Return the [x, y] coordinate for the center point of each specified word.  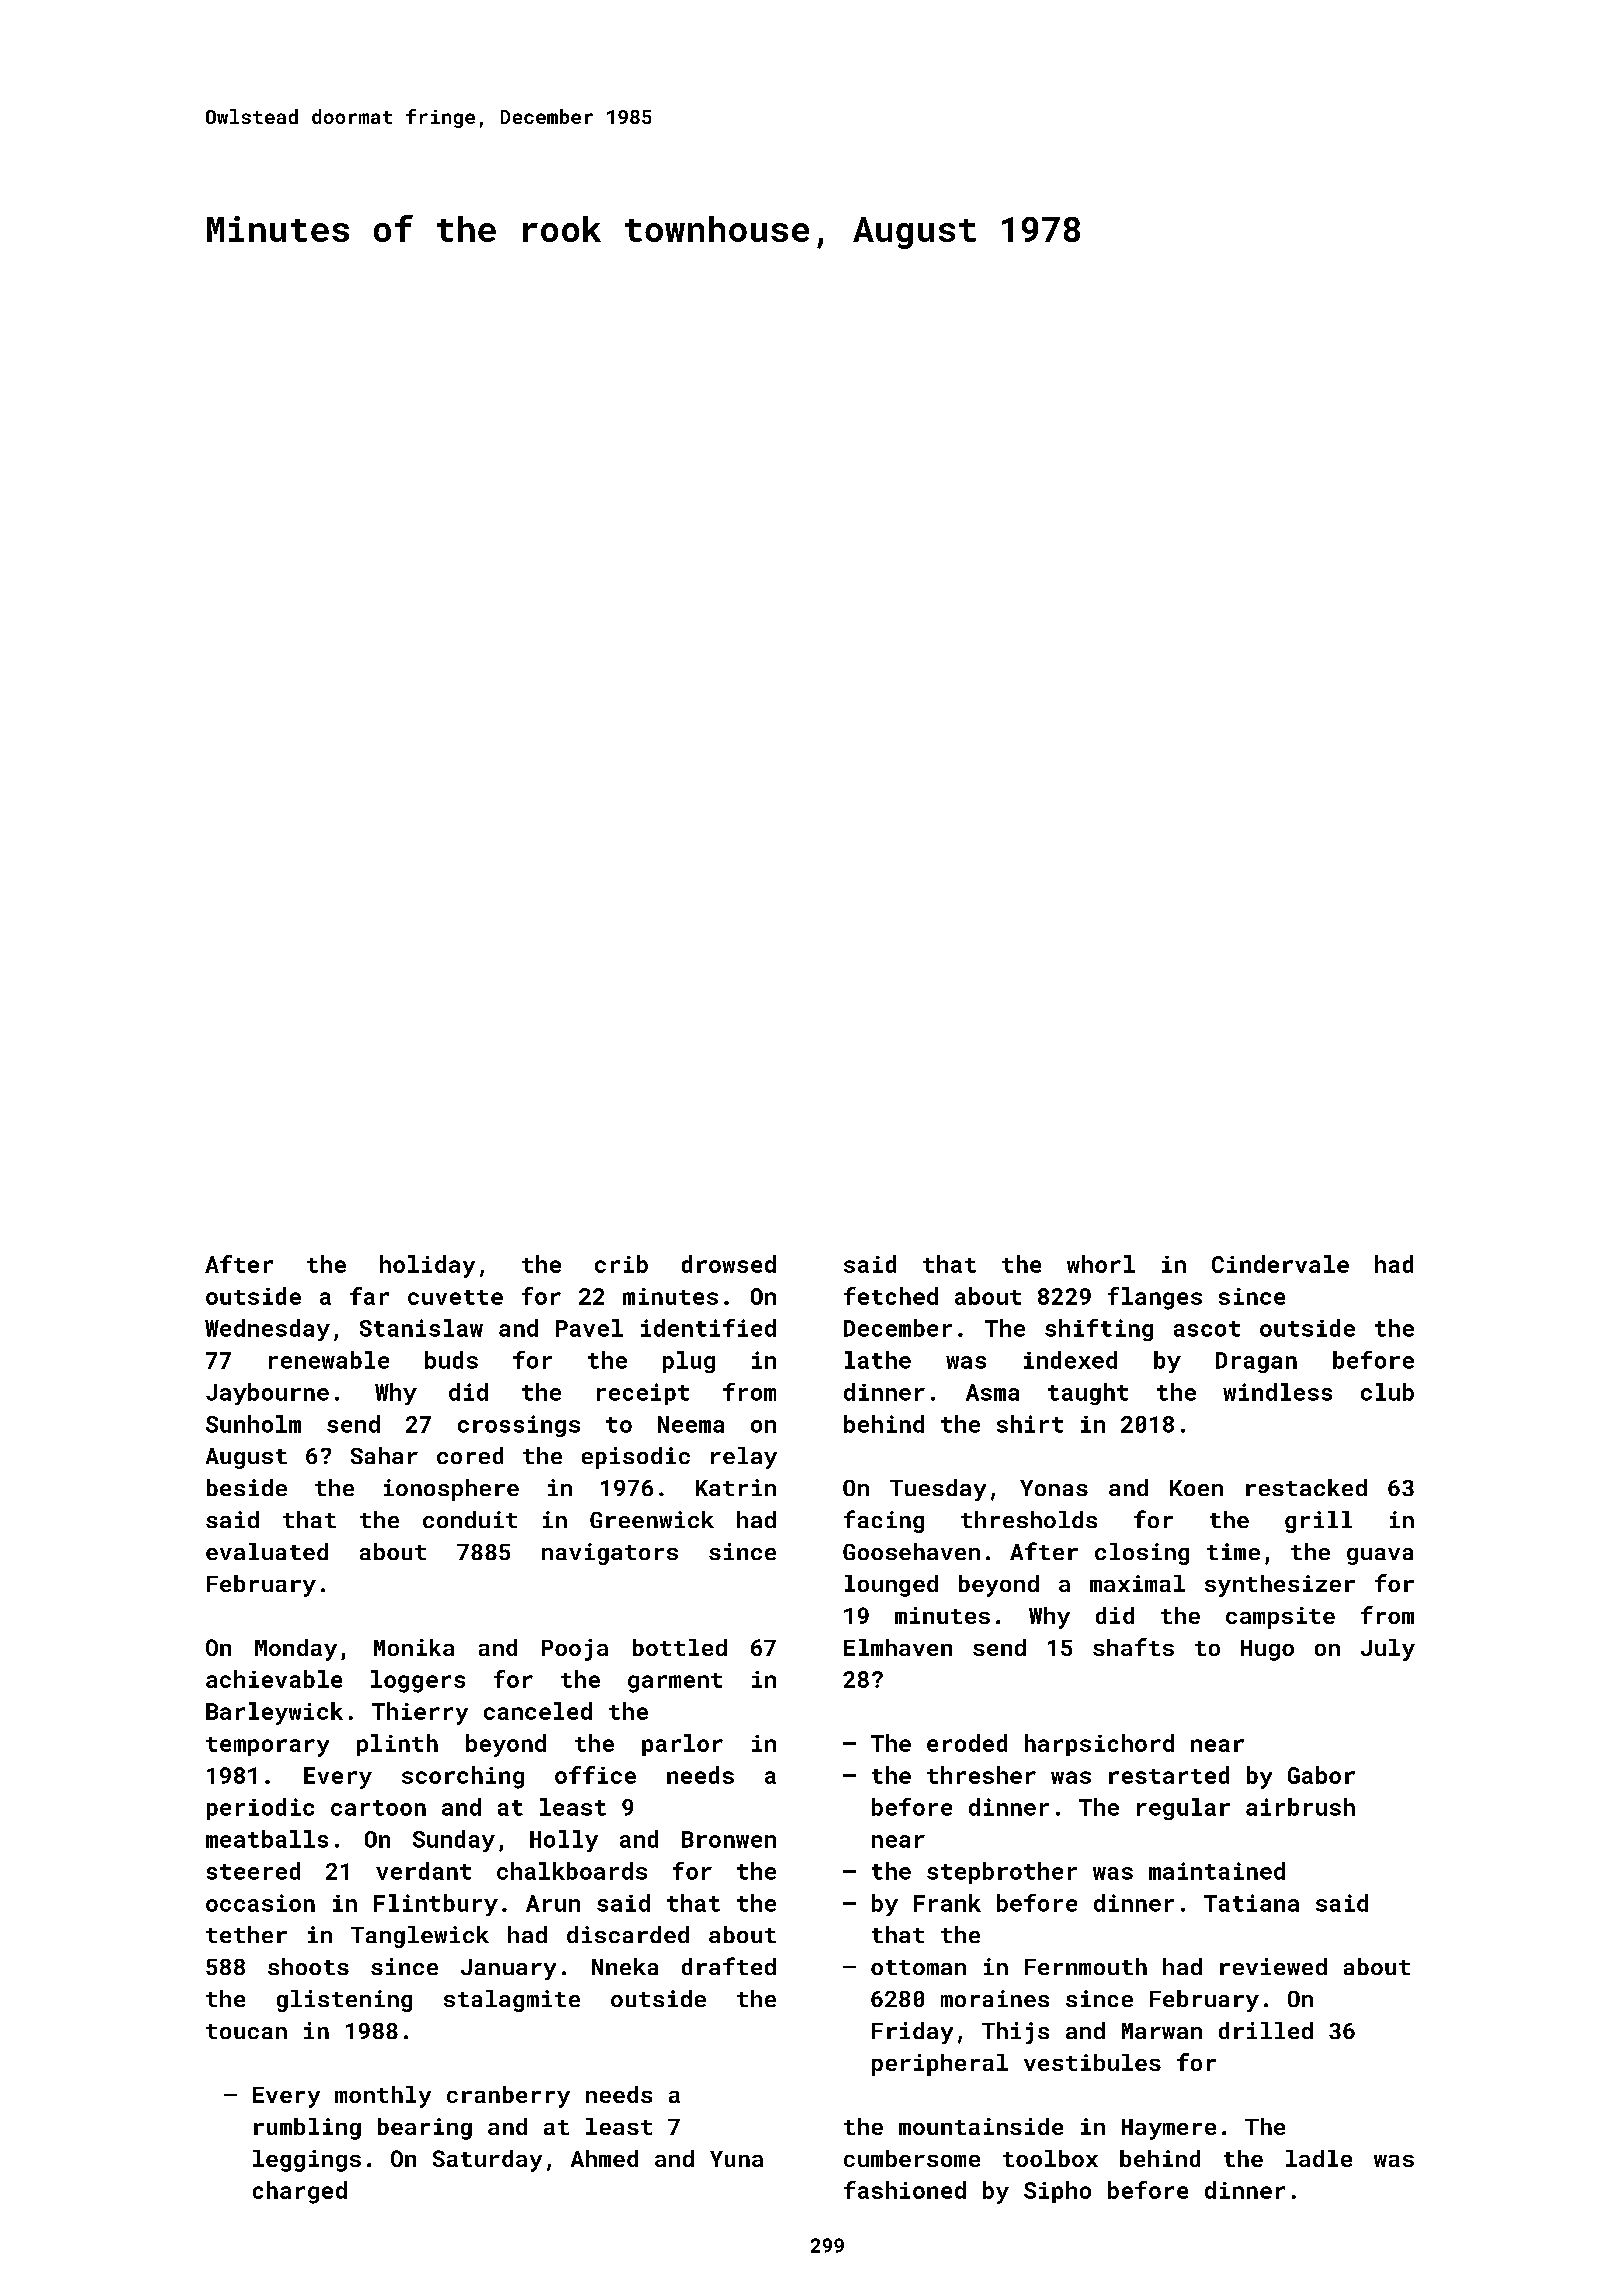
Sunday [454, 1841]
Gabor [1321, 1775]
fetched [891, 1296]
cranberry [508, 2097]
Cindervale [1280, 1264]
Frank [947, 1903]
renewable [329, 1360]
